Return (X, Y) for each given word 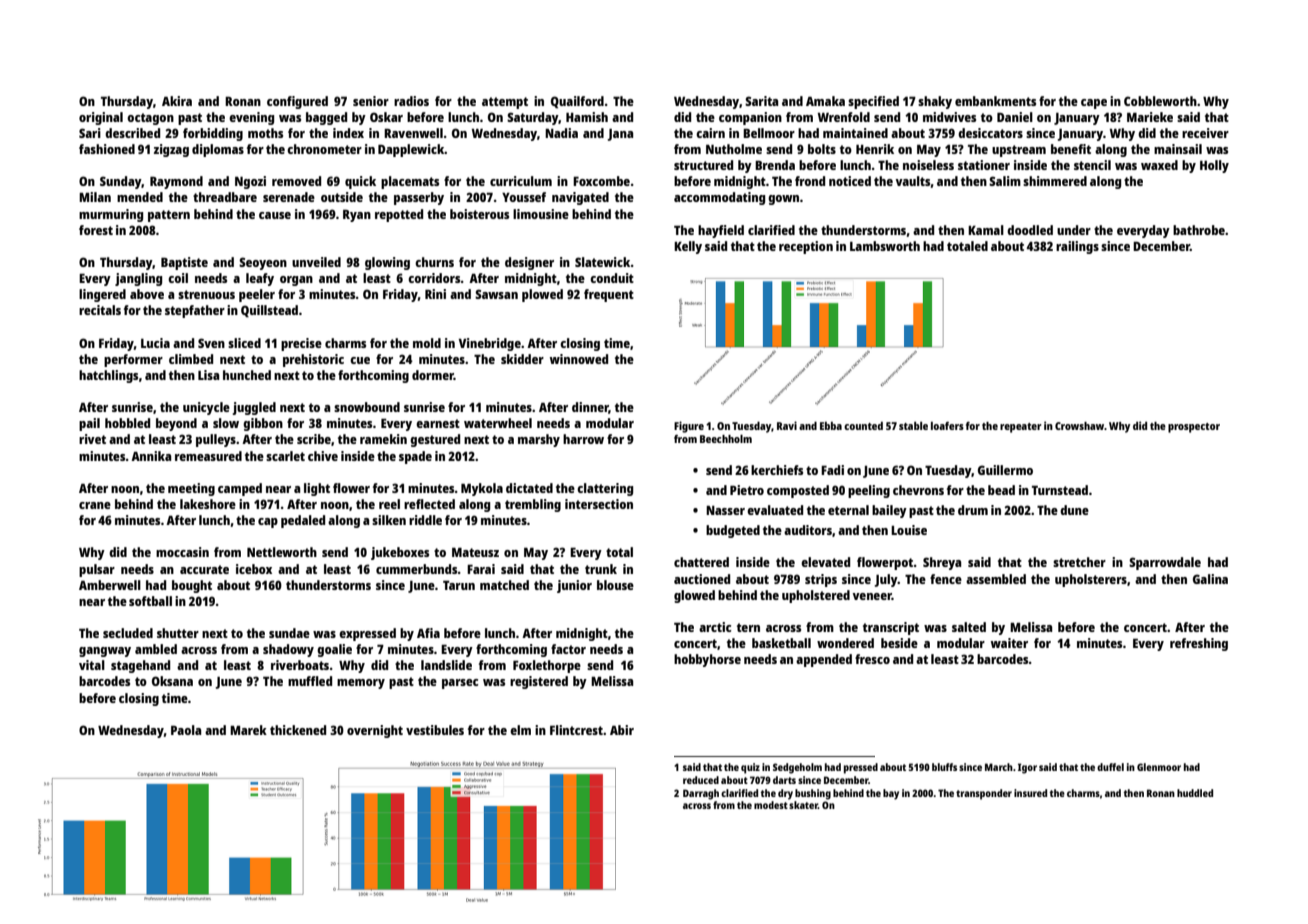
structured (703, 165)
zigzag (171, 150)
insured (1030, 793)
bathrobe (1199, 230)
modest (771, 805)
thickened (298, 730)
